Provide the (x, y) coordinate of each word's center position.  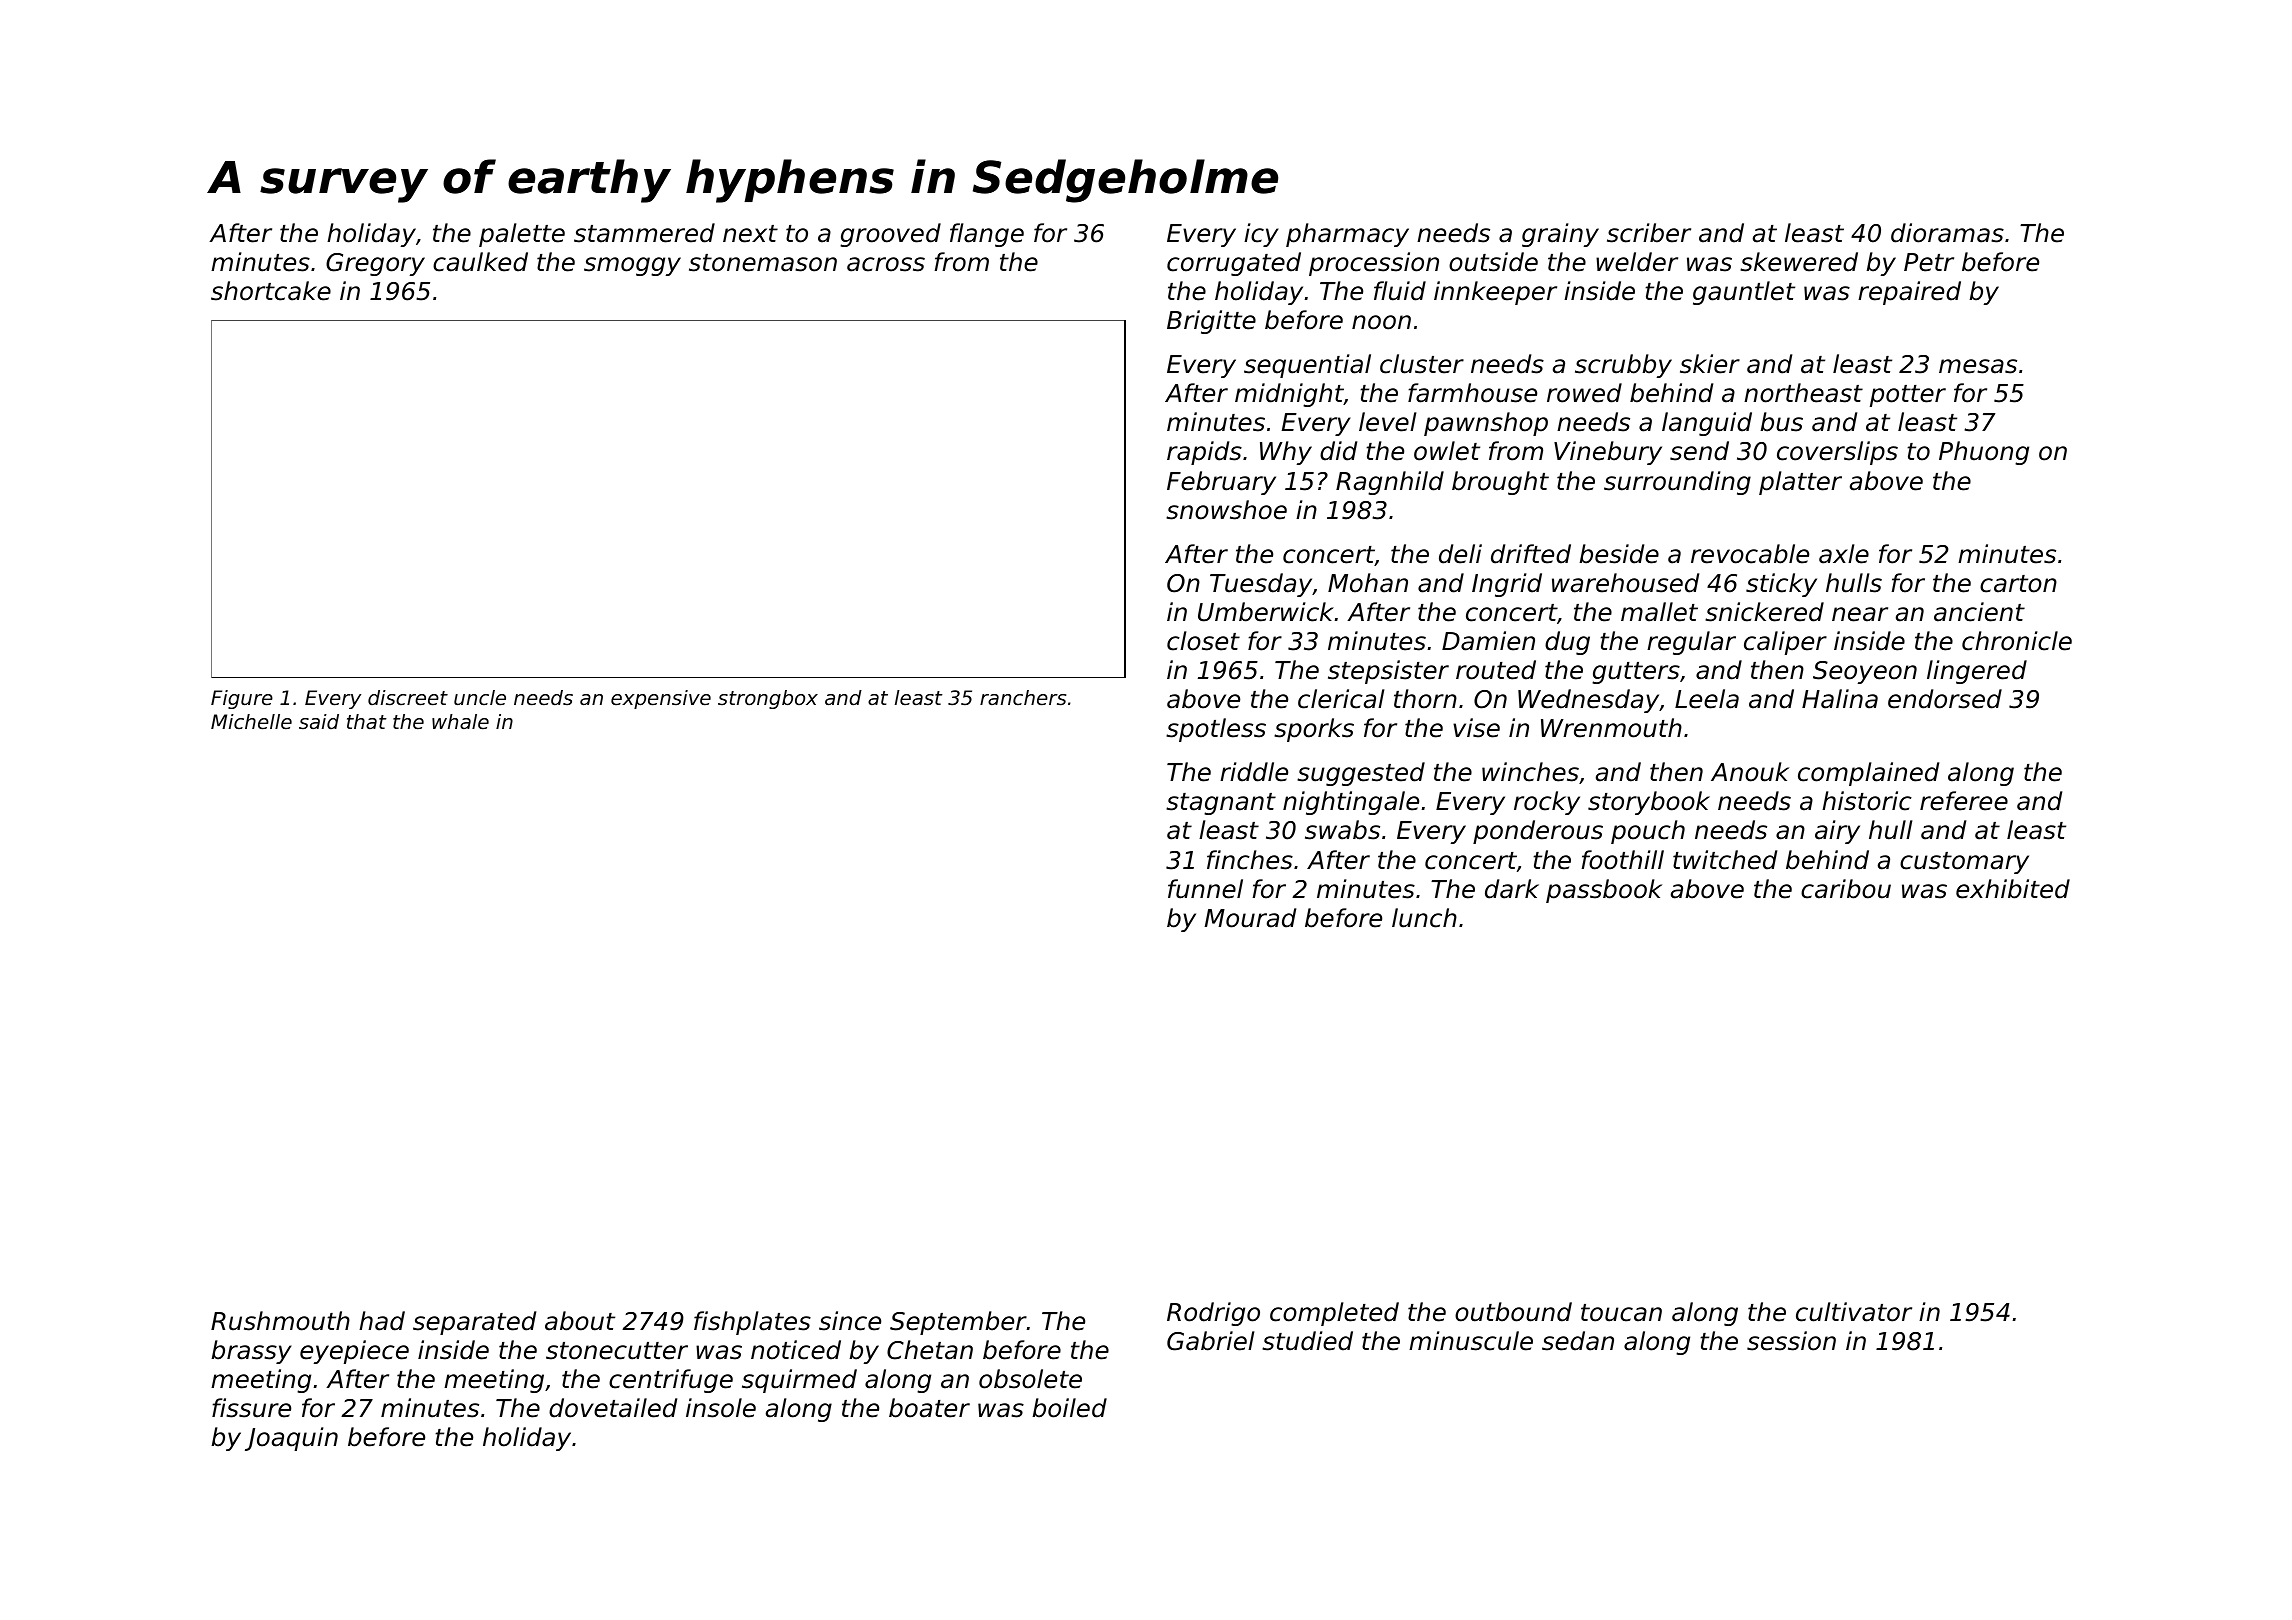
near (1860, 614)
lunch (1424, 918)
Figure (242, 699)
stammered (644, 233)
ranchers (1023, 698)
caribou (1846, 889)
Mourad (1250, 918)
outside (1493, 262)
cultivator (1854, 1312)
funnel (1205, 889)
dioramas (1947, 233)
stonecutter (617, 1351)
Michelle (251, 722)
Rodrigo (1213, 1314)
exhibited (2013, 889)
